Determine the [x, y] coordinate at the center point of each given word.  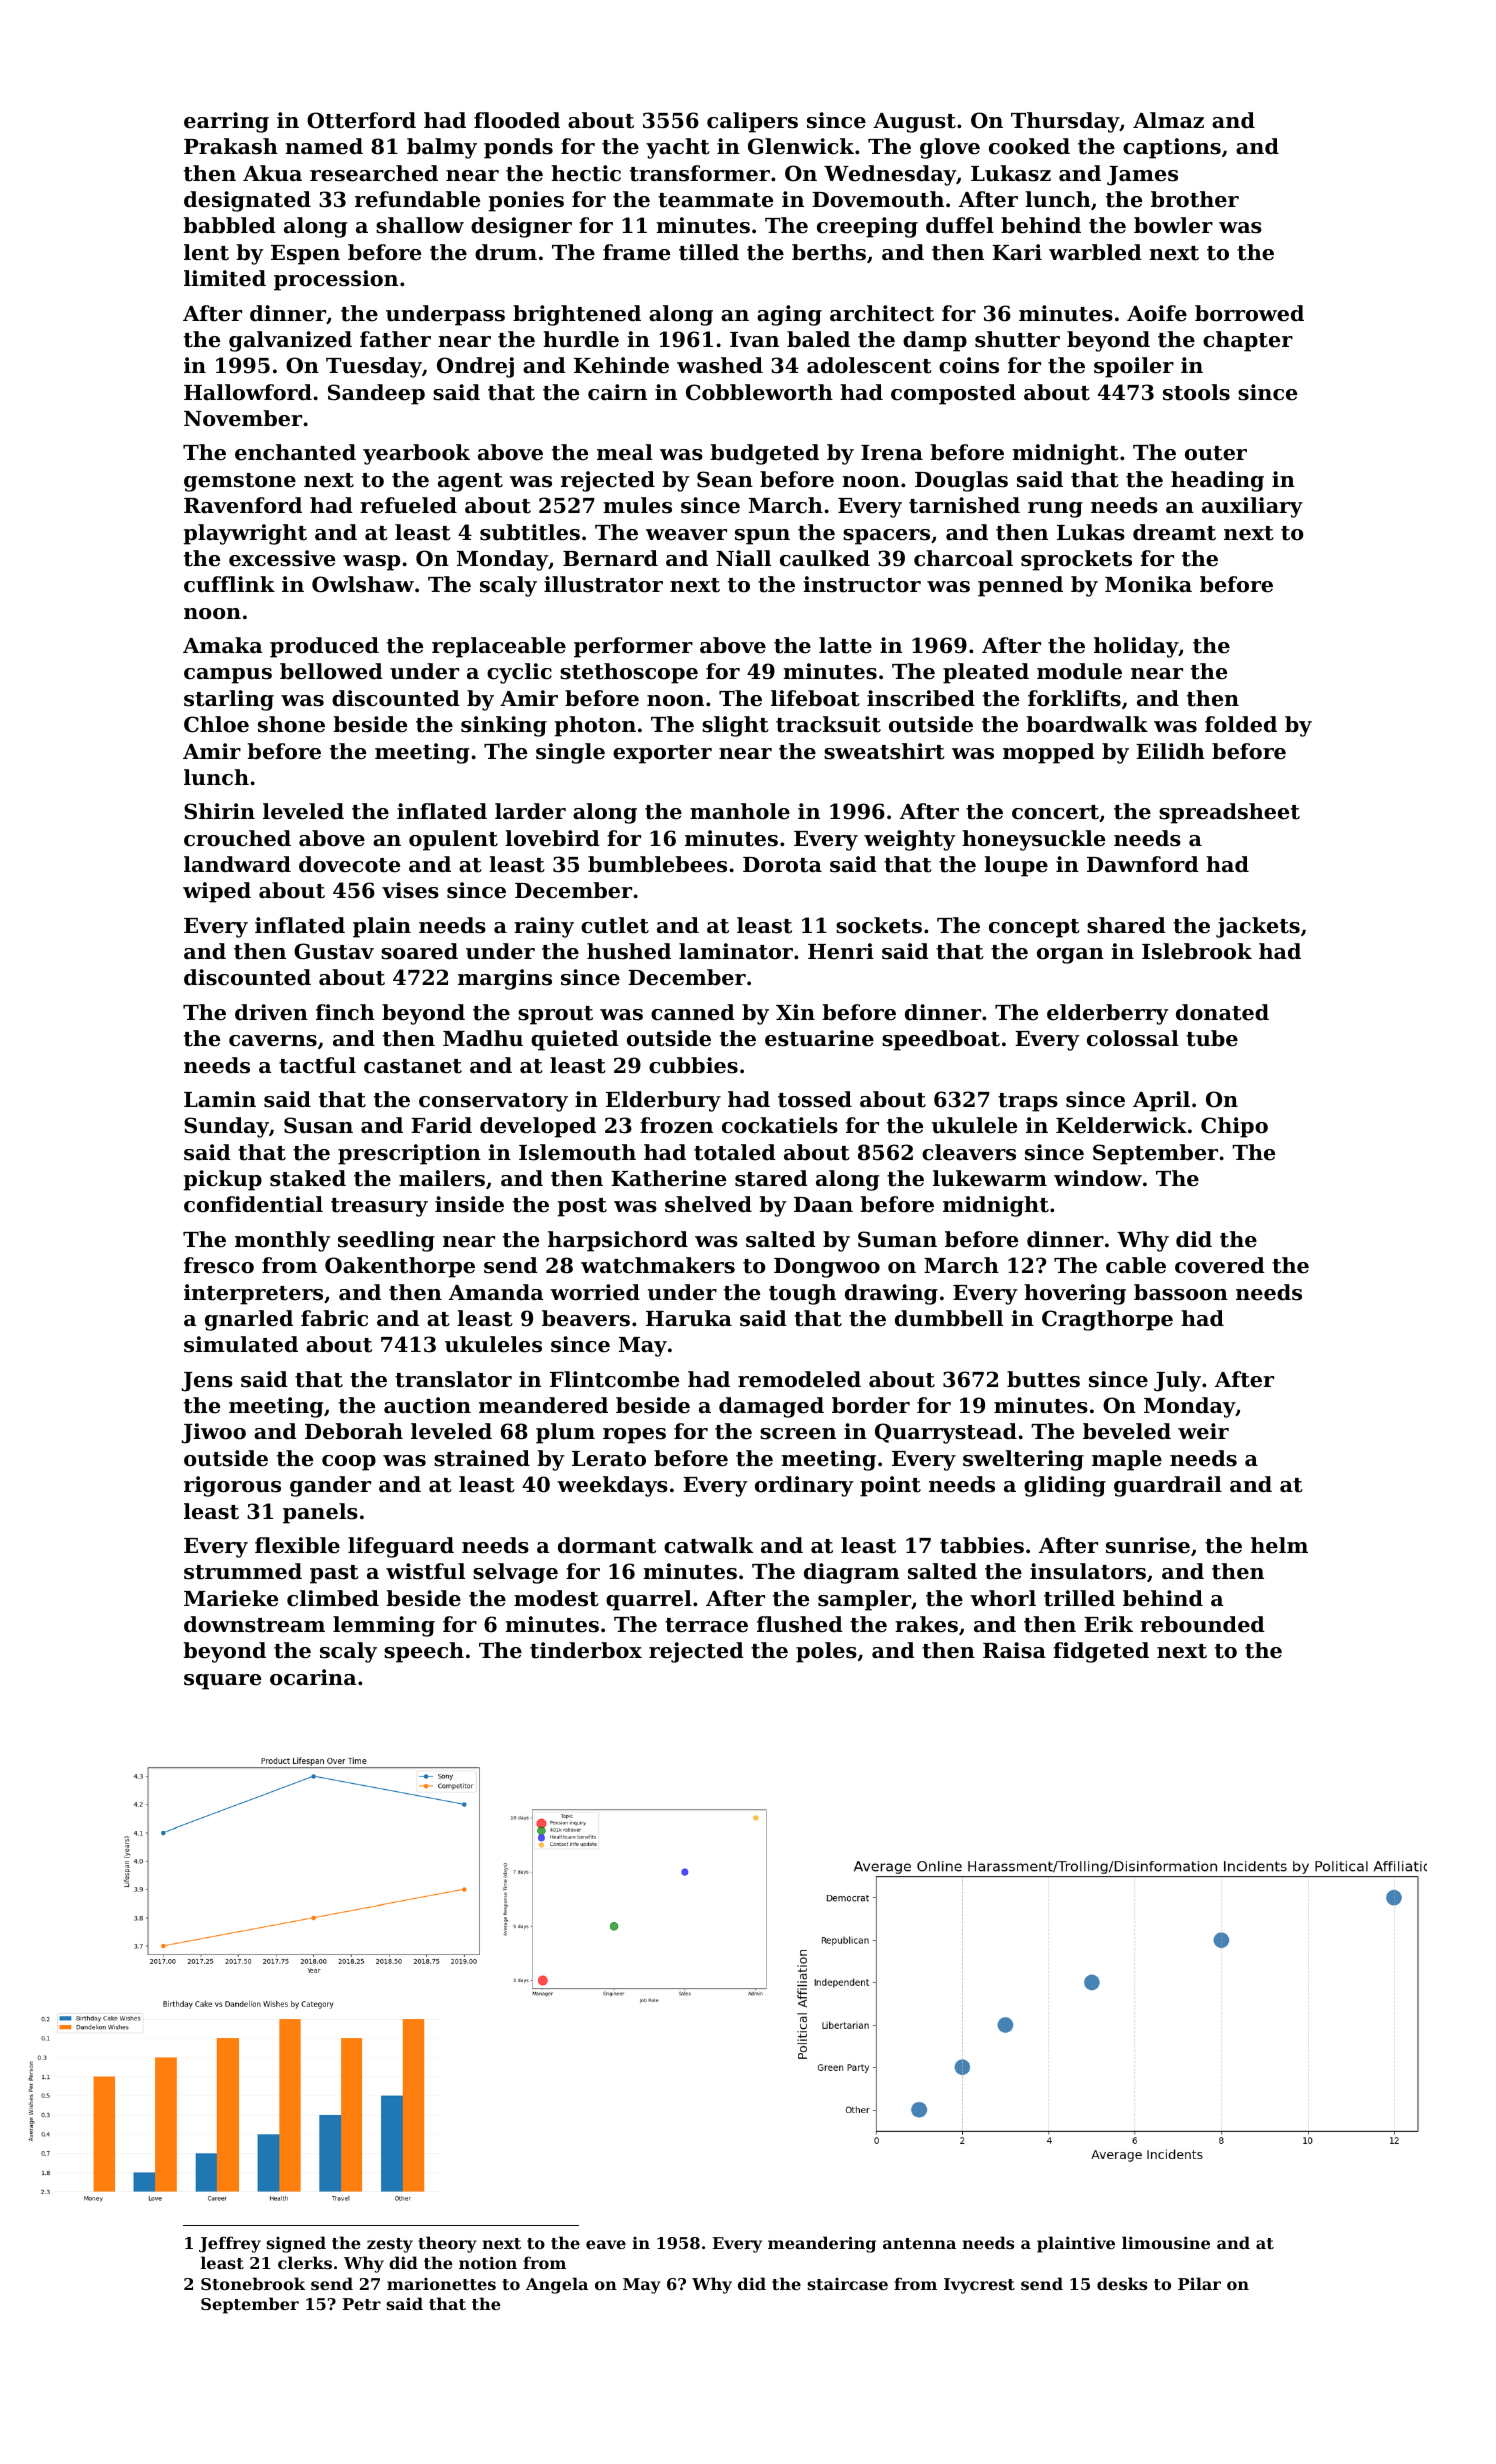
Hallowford [248, 392]
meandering [822, 2244]
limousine [1166, 2242]
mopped [1049, 753]
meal [625, 452]
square [222, 1682]
